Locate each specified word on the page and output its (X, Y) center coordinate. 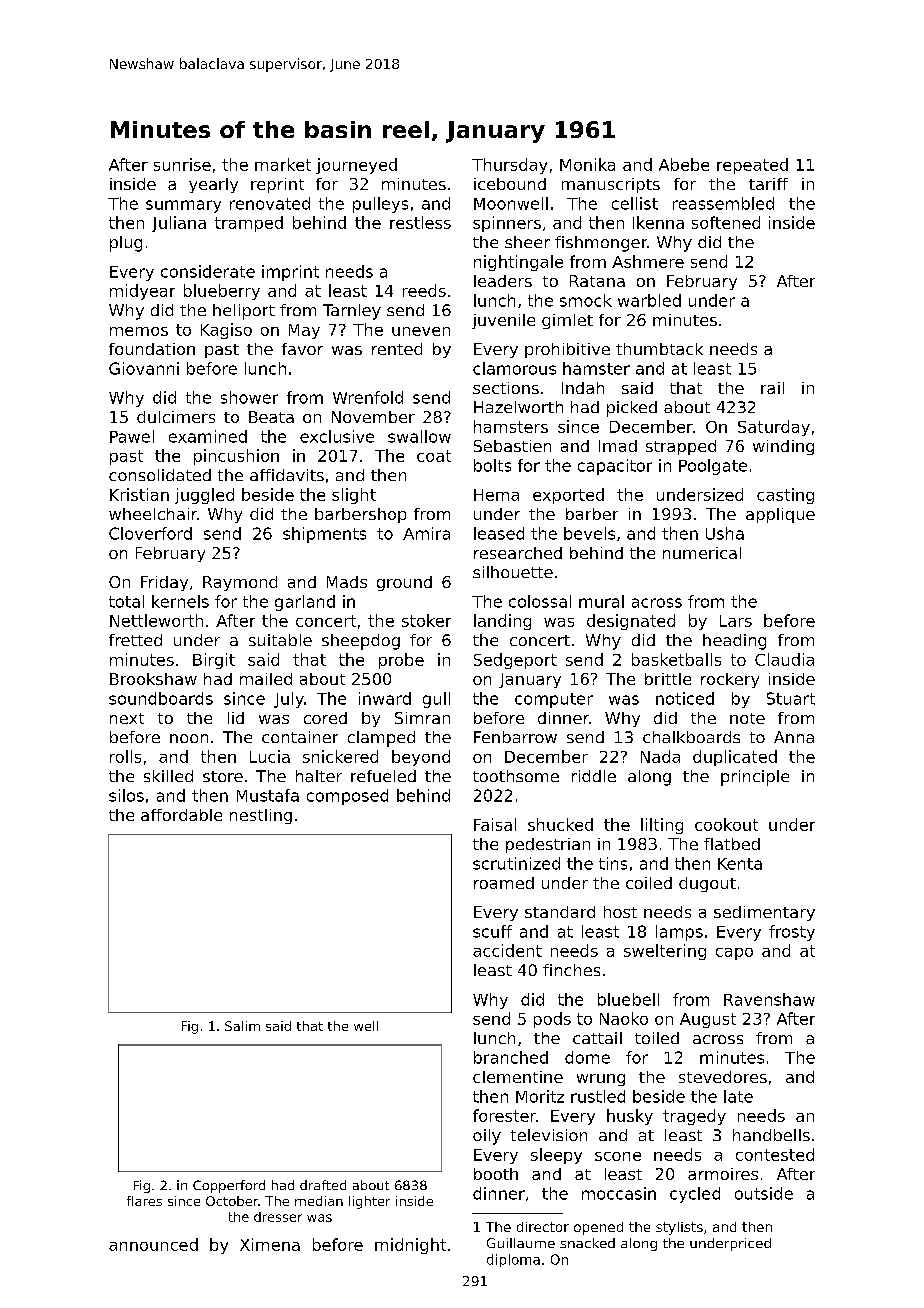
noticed (685, 698)
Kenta (740, 864)
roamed (504, 883)
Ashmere (648, 261)
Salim (242, 1026)
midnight (410, 1246)
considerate (208, 271)
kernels (180, 601)
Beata (271, 417)
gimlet (567, 321)
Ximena (270, 1244)
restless (420, 222)
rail (772, 388)
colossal (540, 601)
